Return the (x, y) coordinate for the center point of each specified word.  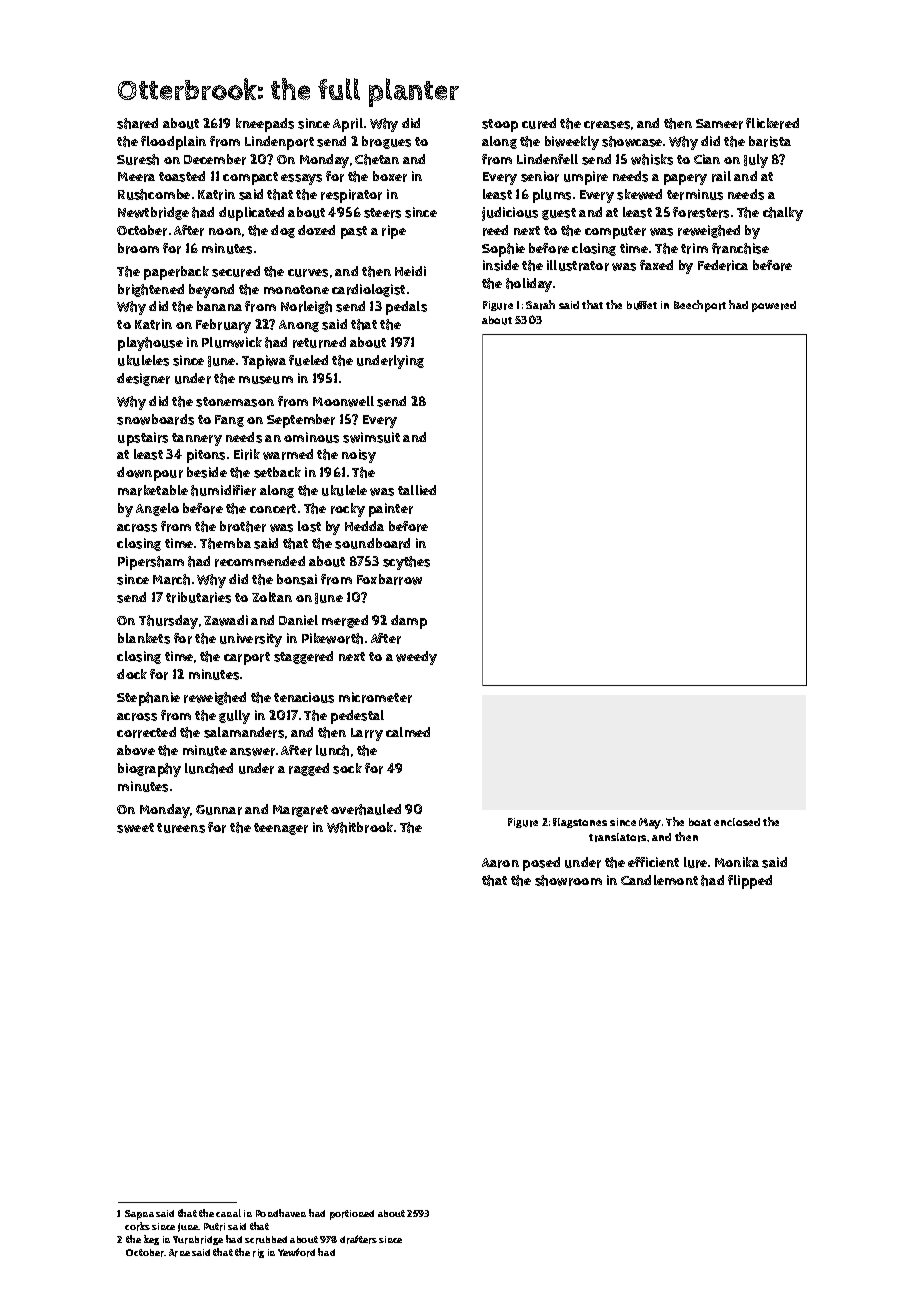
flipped (750, 882)
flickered (772, 123)
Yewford (296, 1252)
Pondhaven (281, 1213)
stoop (500, 125)
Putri (214, 1227)
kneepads (265, 125)
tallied (417, 490)
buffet (642, 305)
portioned (352, 1215)
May (650, 823)
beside (207, 472)
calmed (408, 732)
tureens (181, 828)
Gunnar (219, 810)
